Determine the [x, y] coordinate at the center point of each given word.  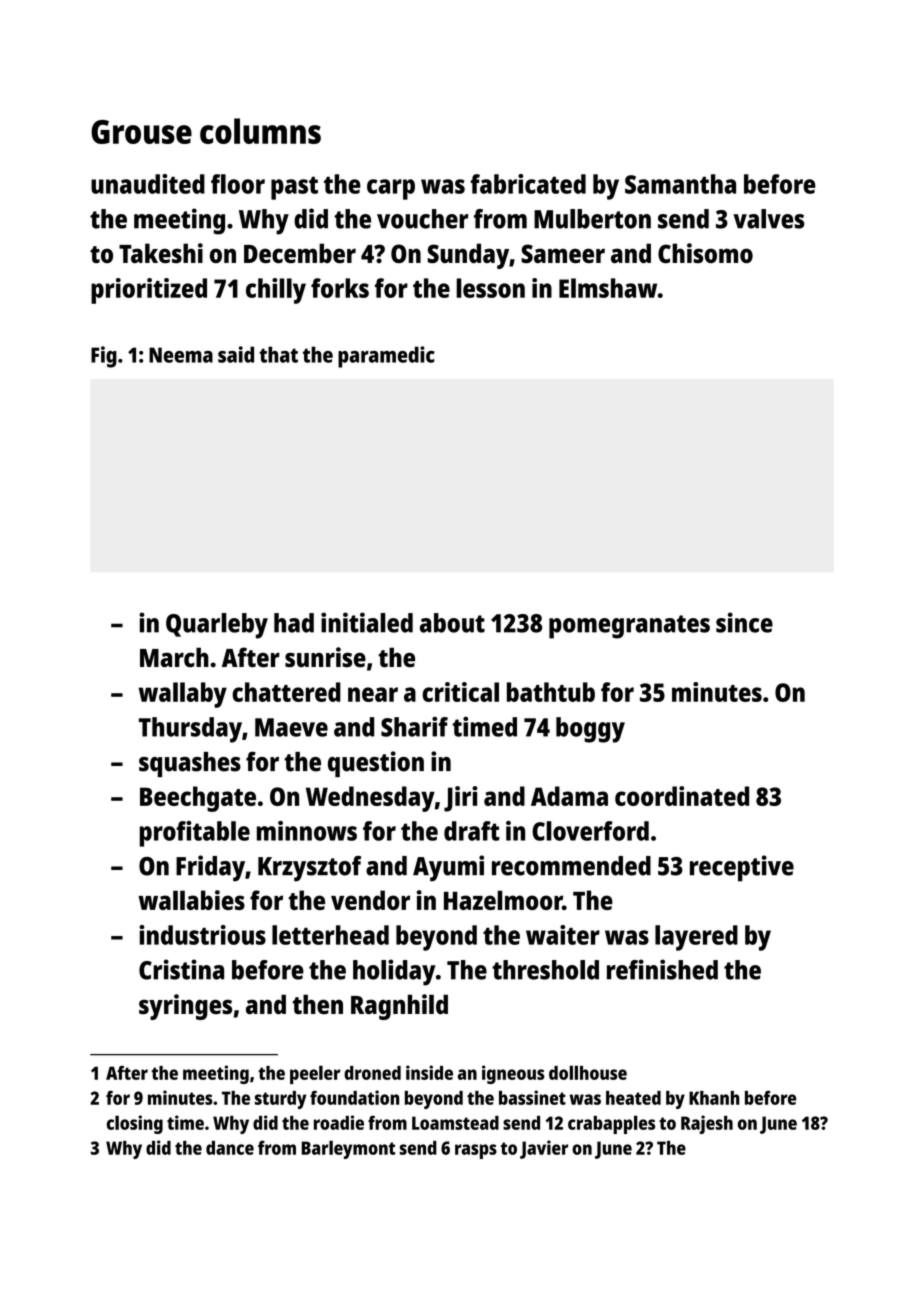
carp [391, 189]
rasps [476, 1151]
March [174, 657]
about [452, 623]
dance [230, 1148]
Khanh [714, 1098]
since [744, 622]
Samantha [680, 184]
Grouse [141, 132]
